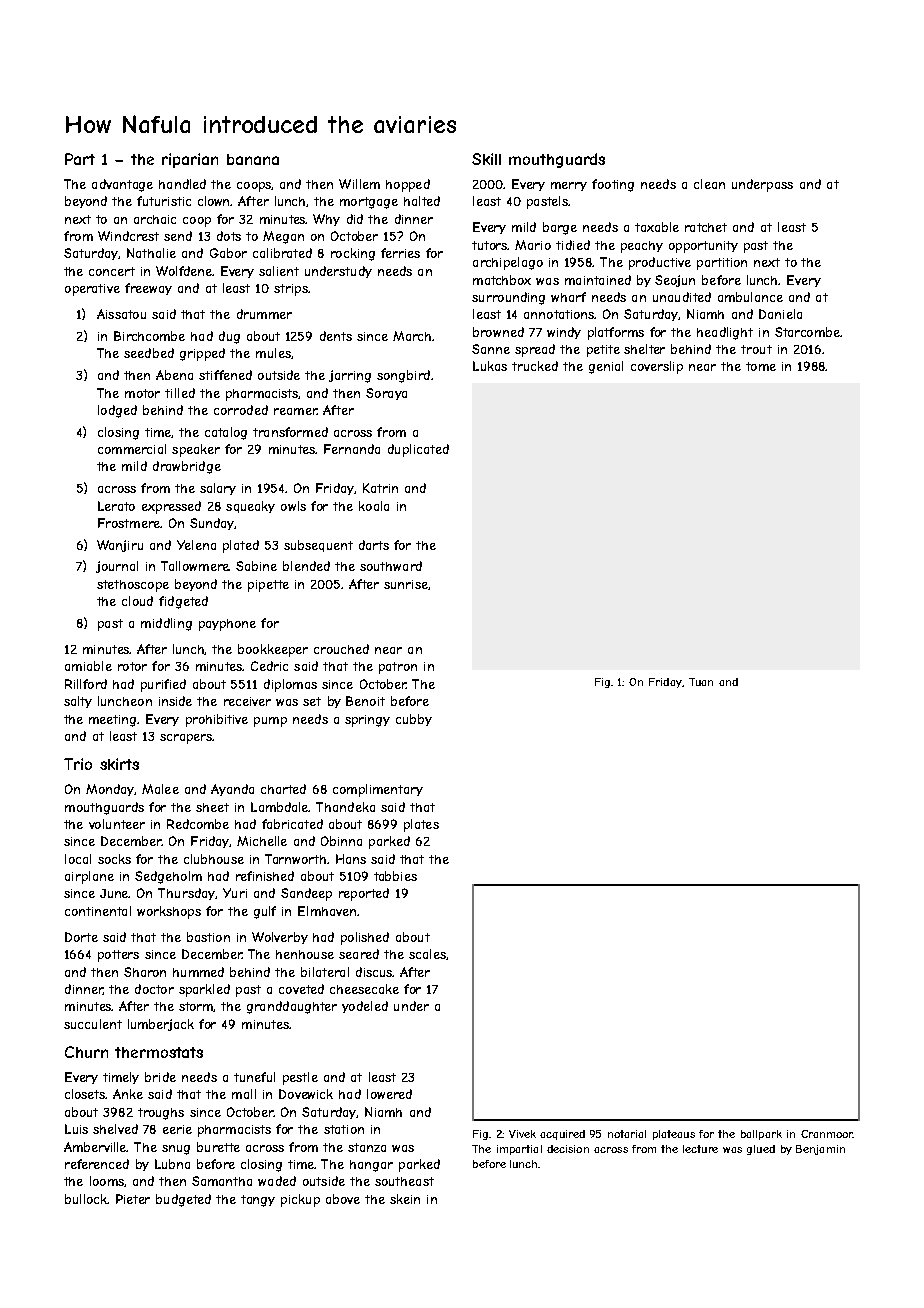  What do you see at coordinates (253, 159) in the screenshot?
I see `banana` at bounding box center [253, 159].
